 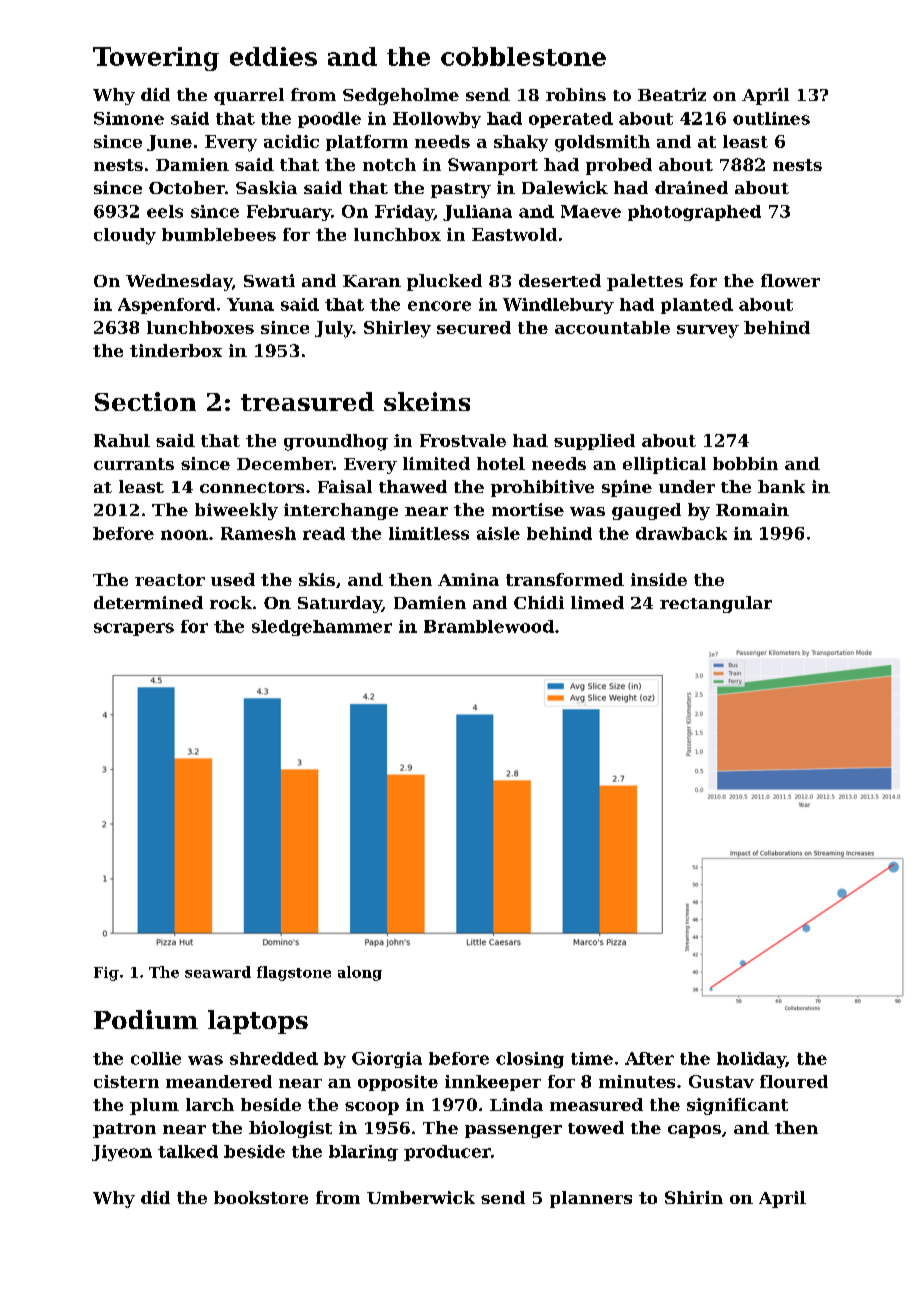 I want to click on eddies, so click(x=273, y=56).
